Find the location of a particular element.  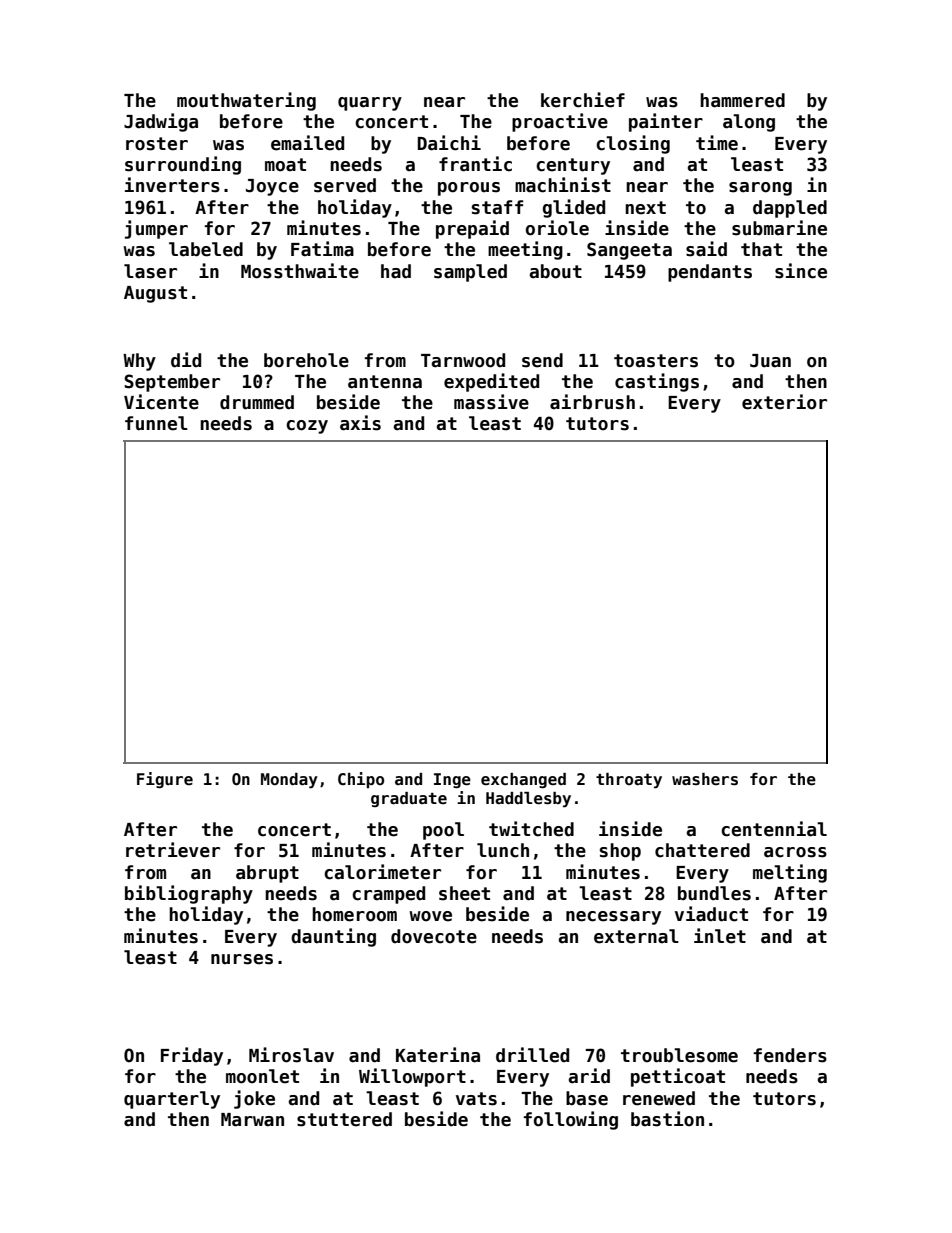

bastion is located at coordinates (667, 1119).
